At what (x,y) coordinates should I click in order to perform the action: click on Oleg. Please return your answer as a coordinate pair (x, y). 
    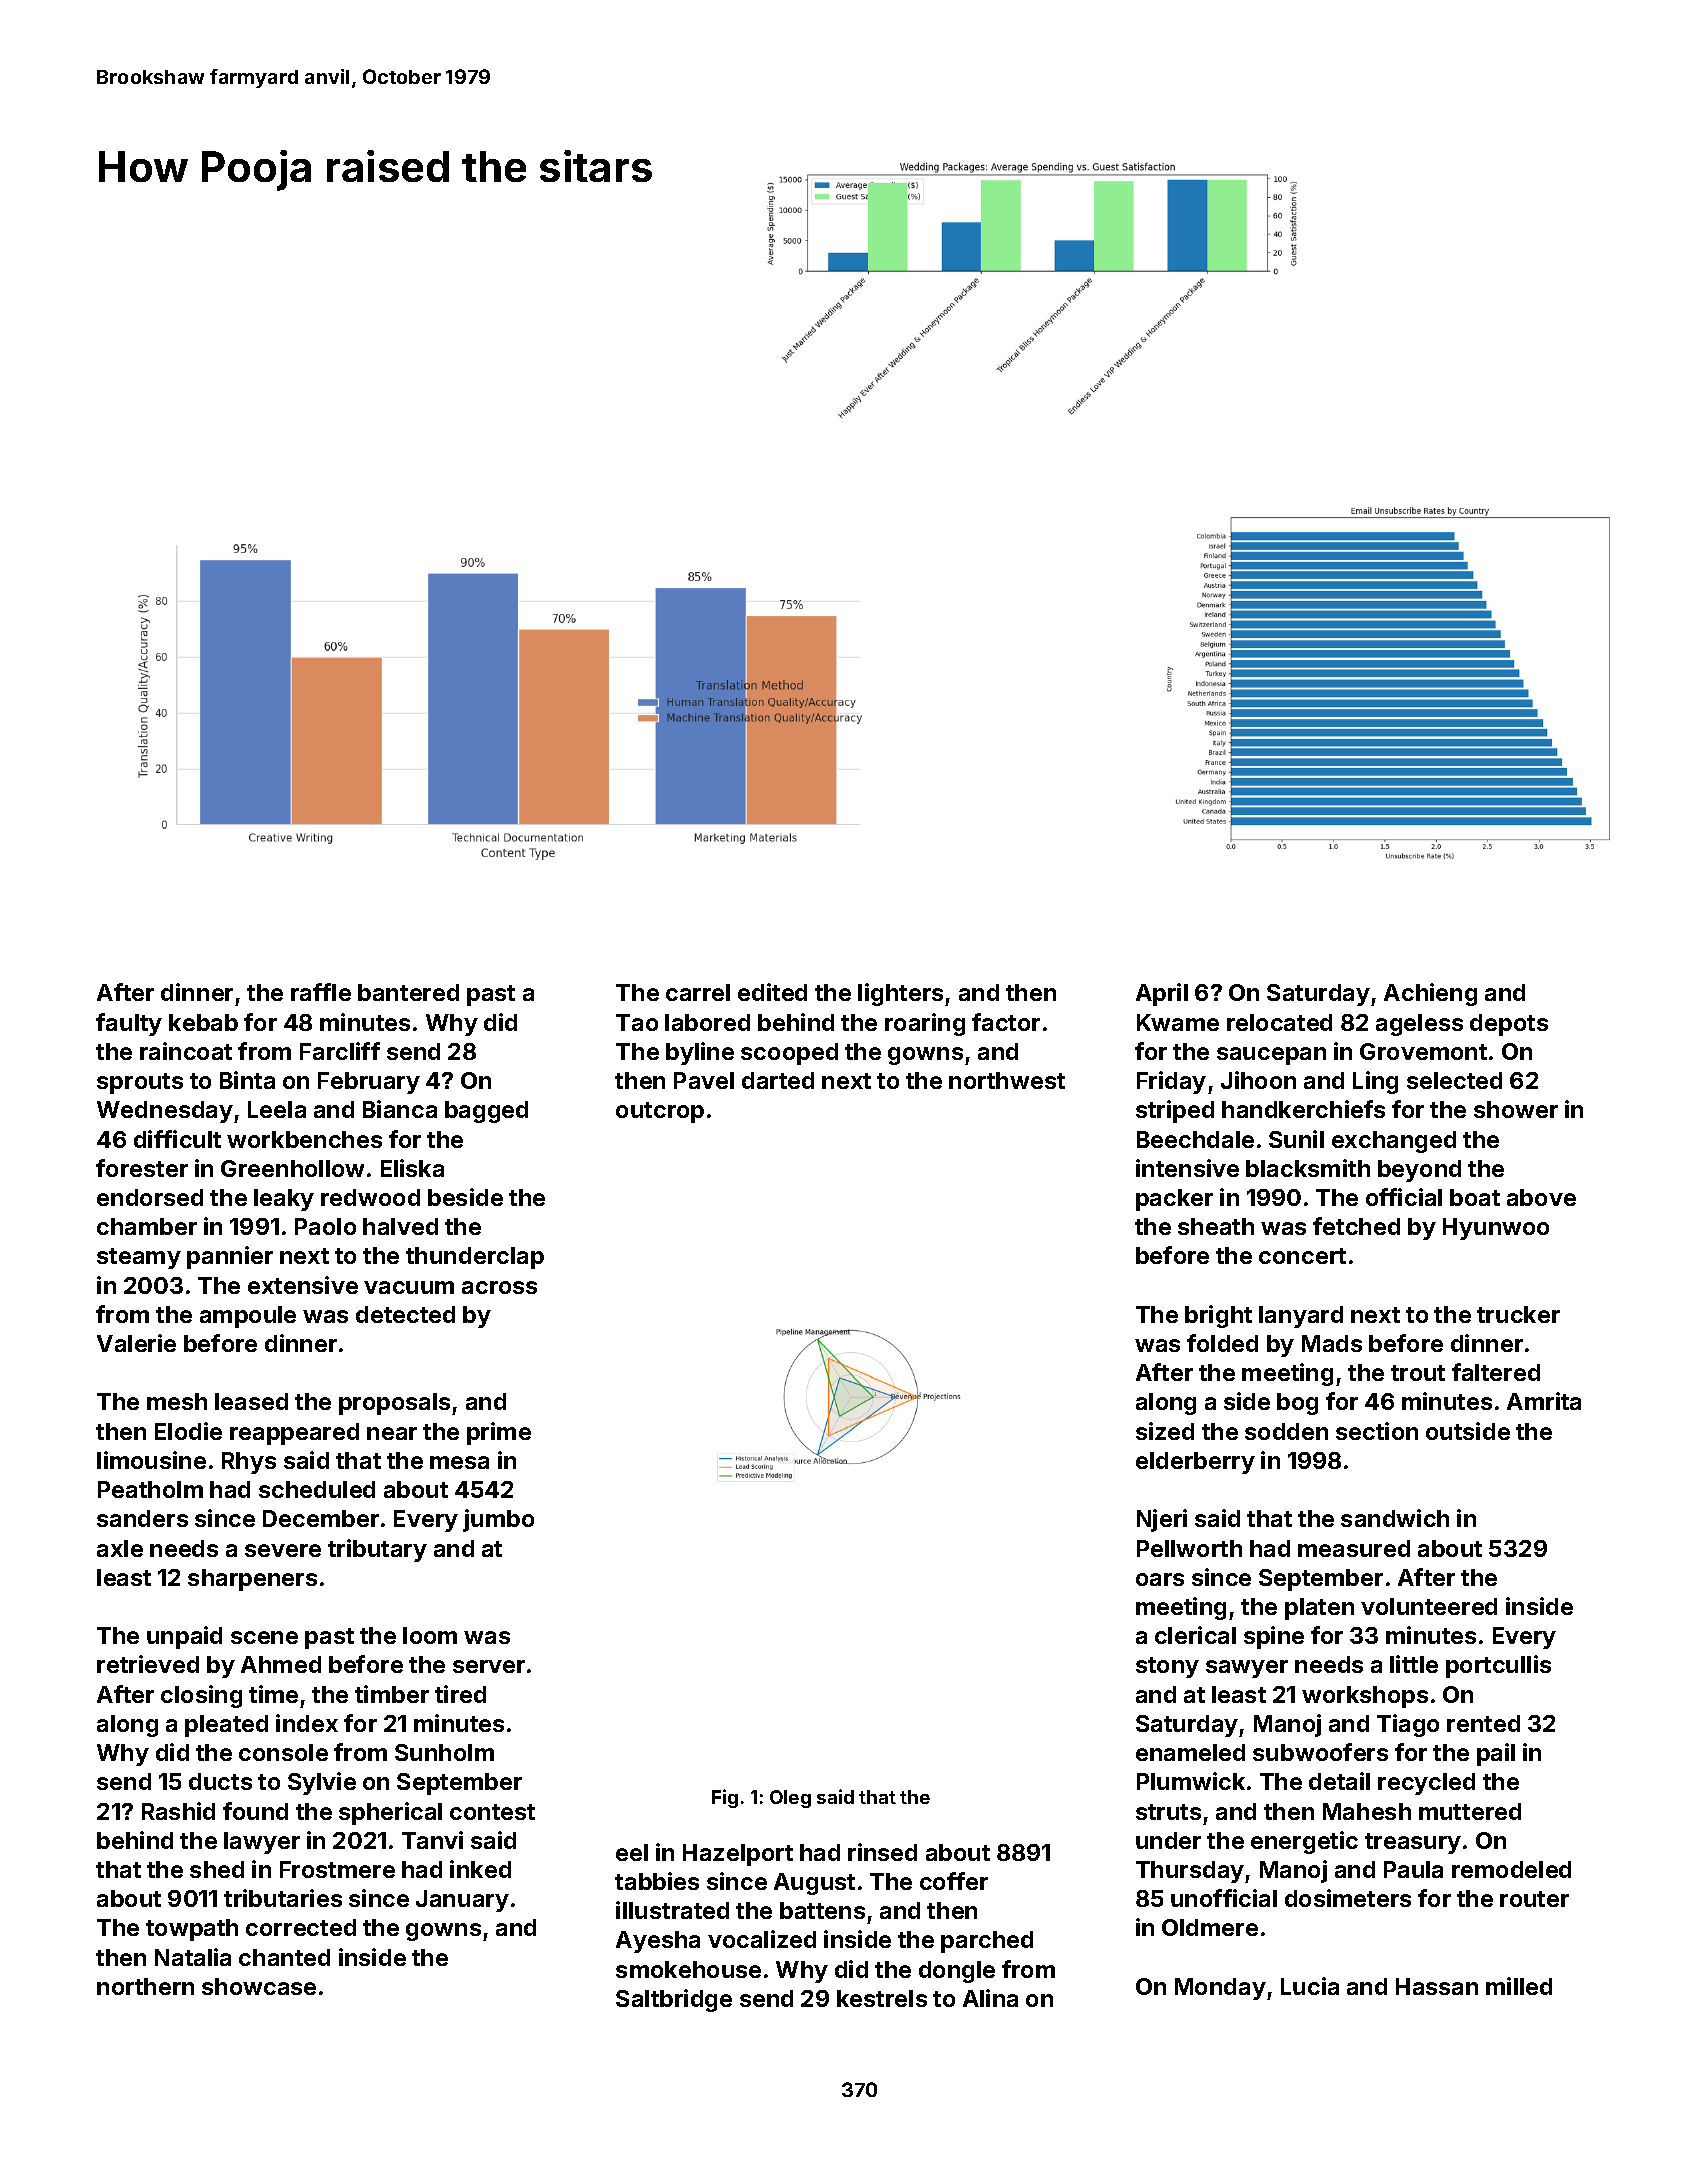
    Looking at the image, I should click on (790, 1799).
